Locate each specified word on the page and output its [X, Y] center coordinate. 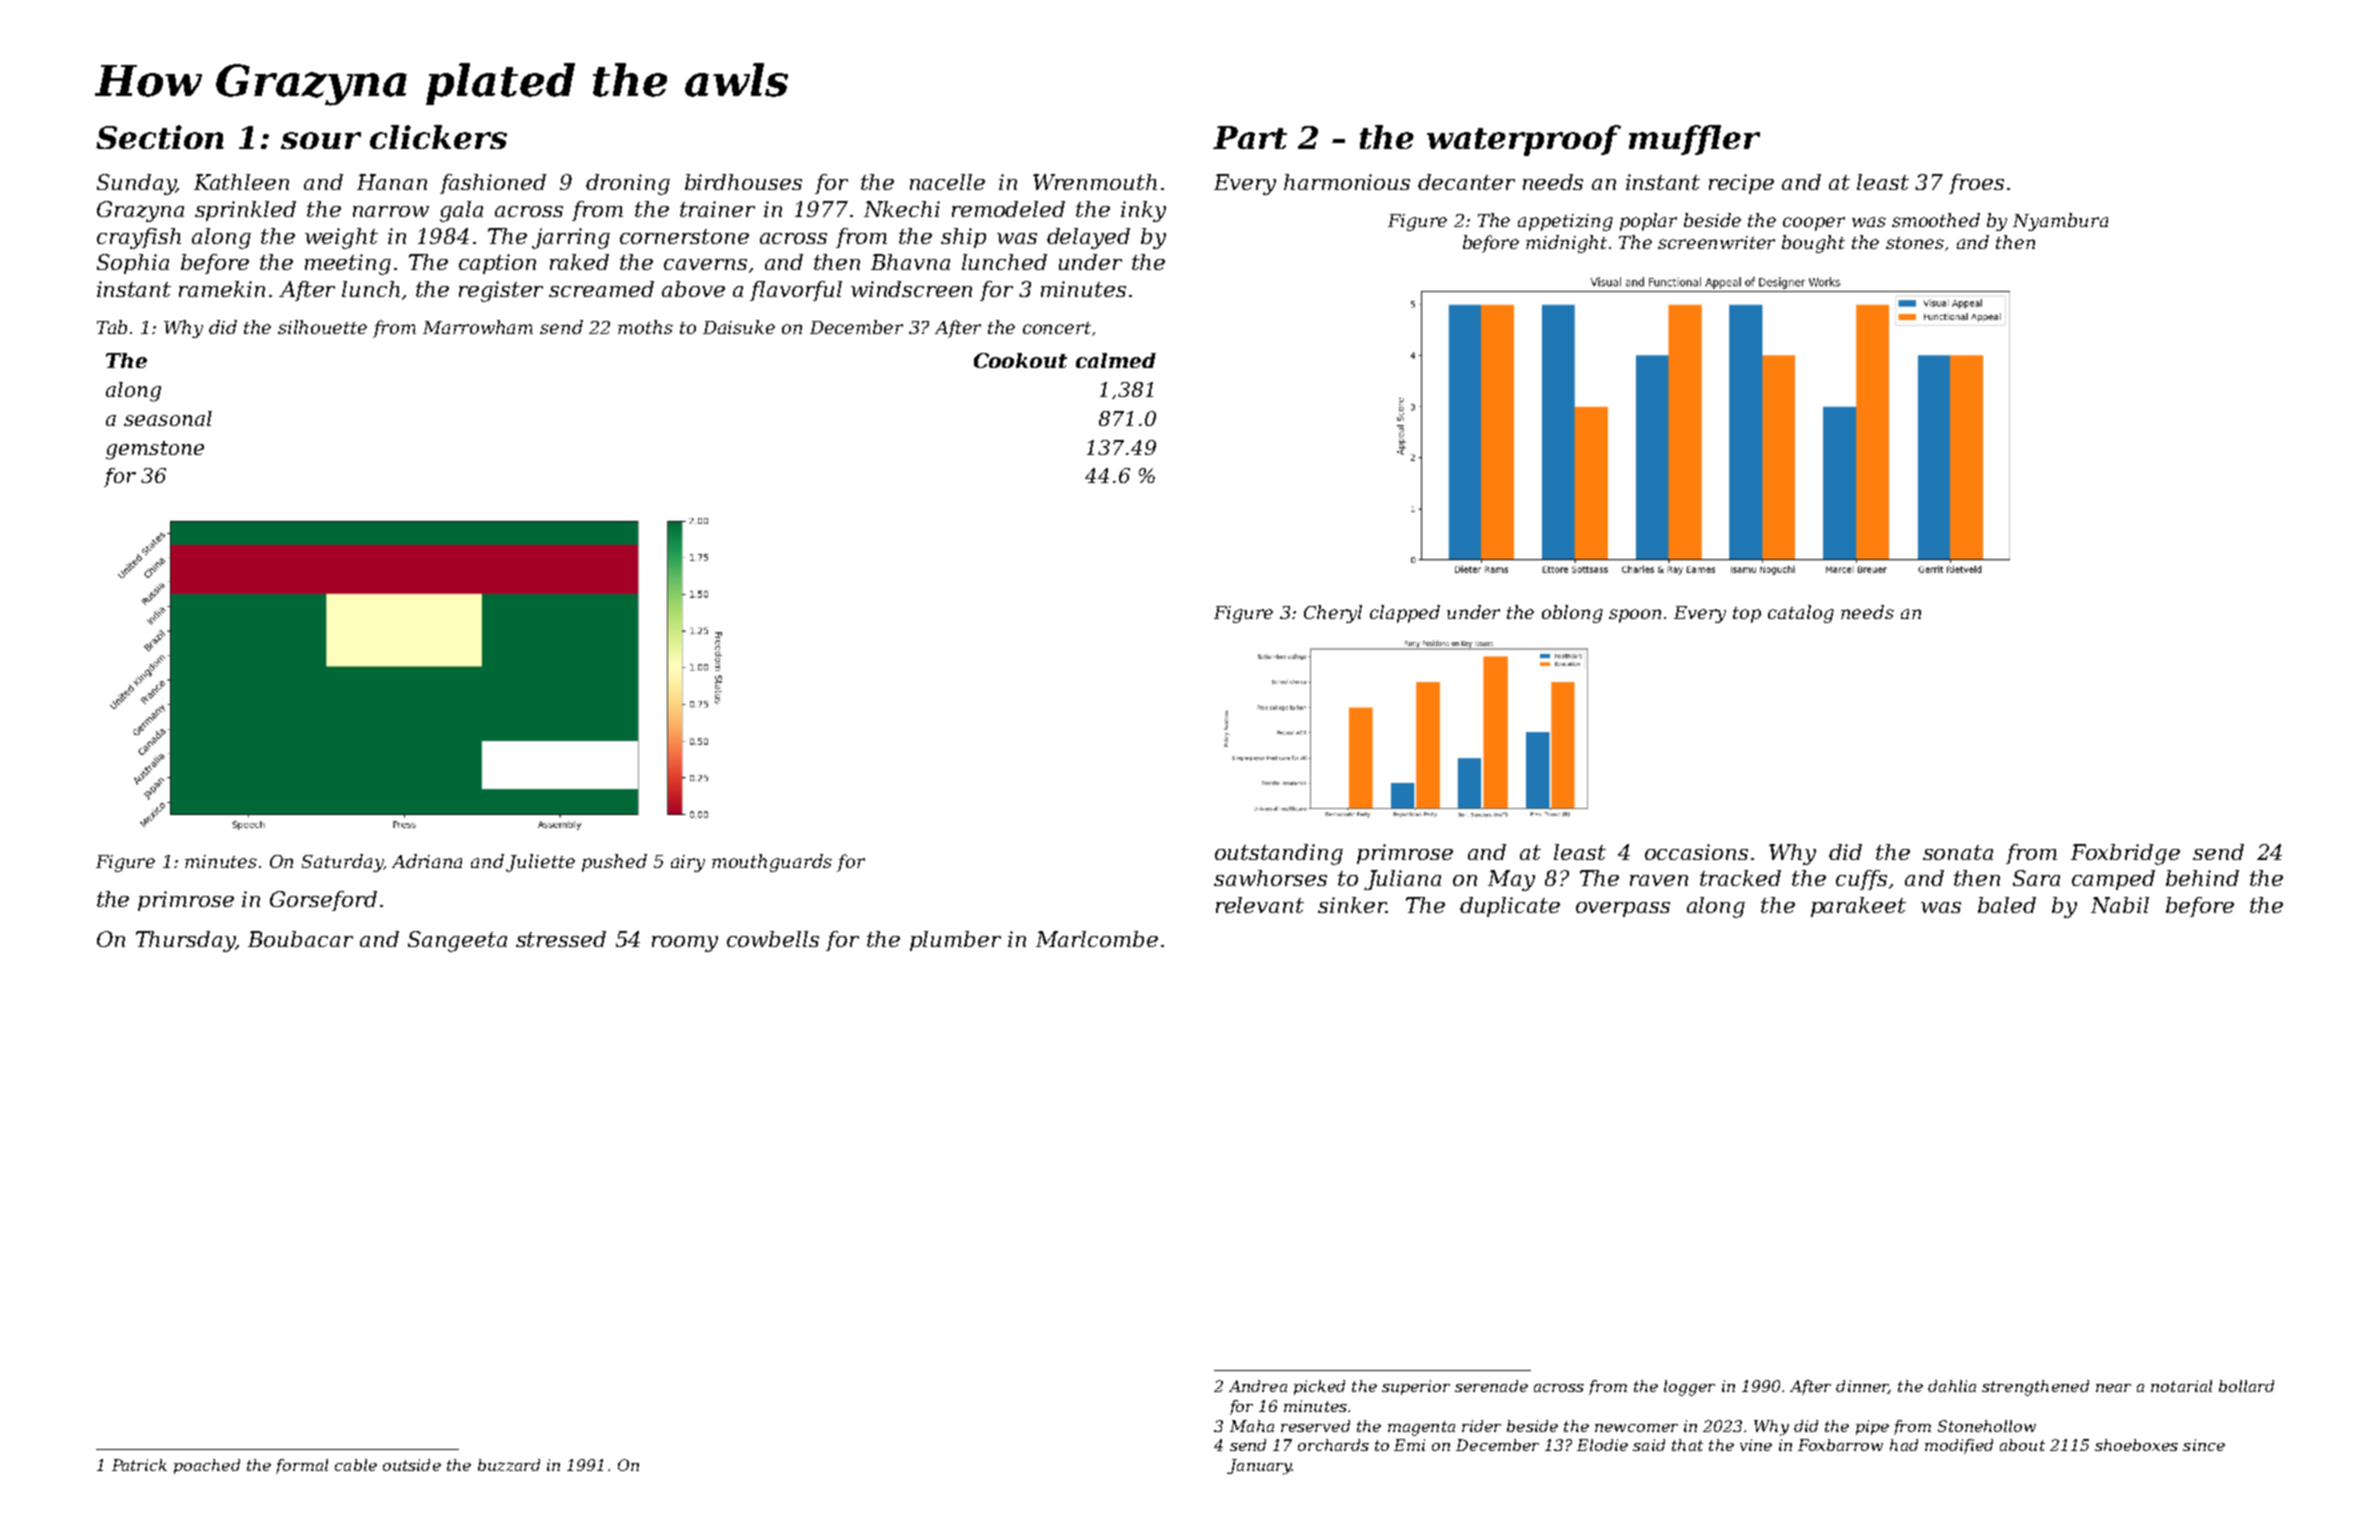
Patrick [139, 1465]
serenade [1491, 1386]
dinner [1862, 1387]
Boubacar [300, 939]
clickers [438, 137]
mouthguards [772, 863]
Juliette [540, 863]
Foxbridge [2125, 854]
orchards [1333, 1445]
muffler [1694, 140]
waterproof [1524, 140]
